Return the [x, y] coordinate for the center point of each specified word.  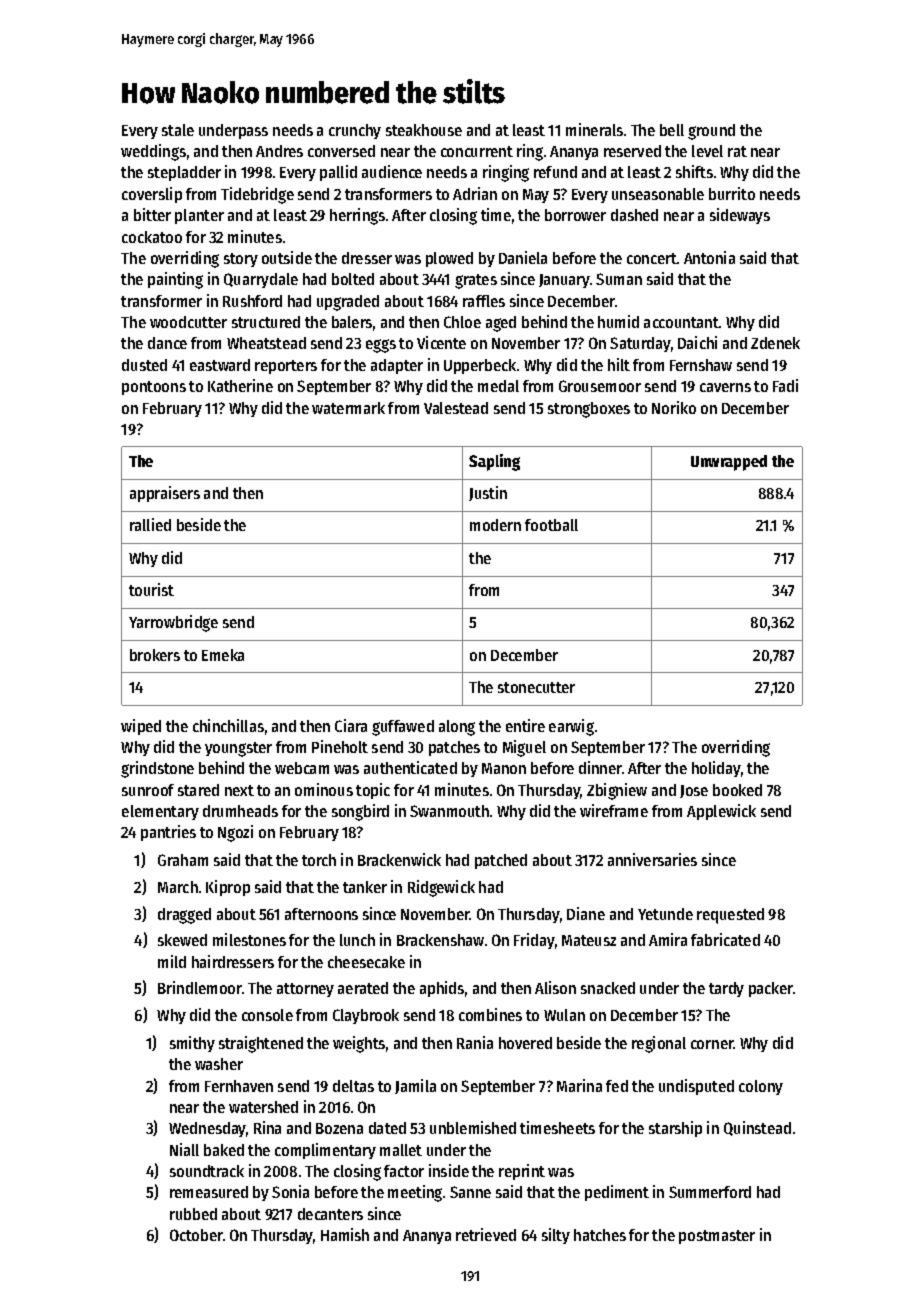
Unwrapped [729, 463]
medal [498, 386]
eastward [220, 365]
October [196, 1235]
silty [556, 1236]
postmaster [717, 1237]
